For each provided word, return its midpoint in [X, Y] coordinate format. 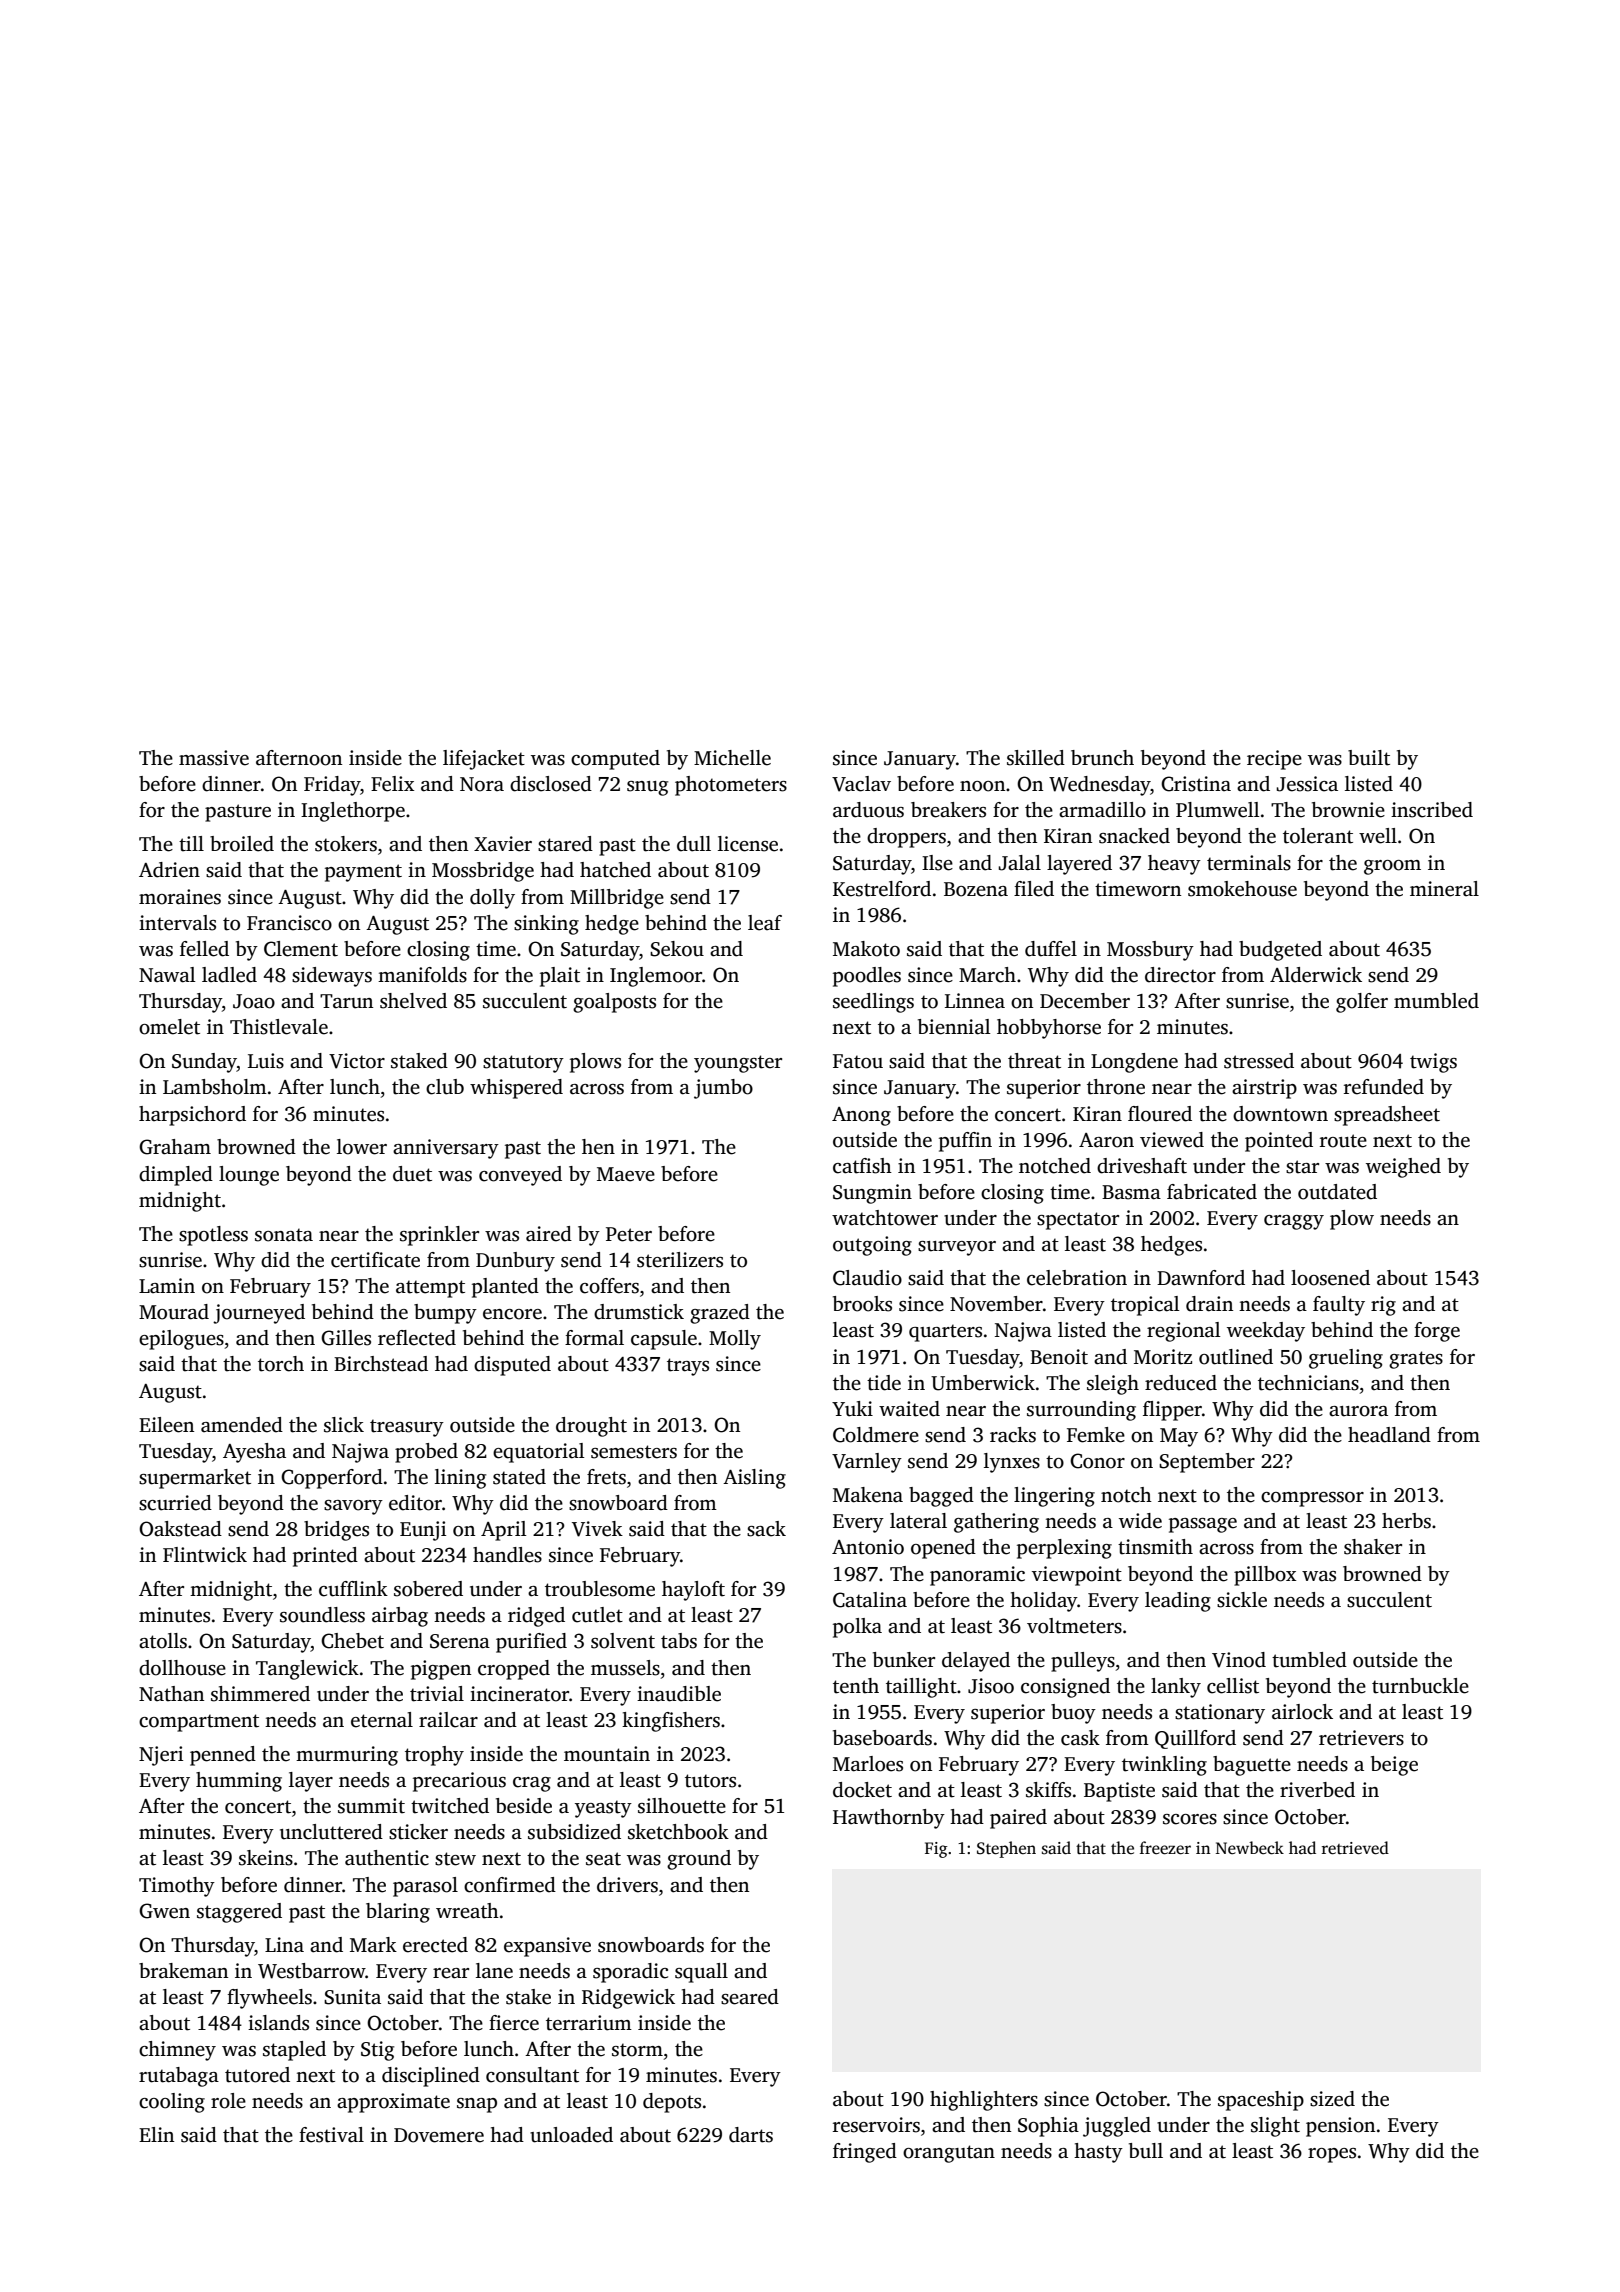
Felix [392, 784]
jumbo [723, 1089]
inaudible [679, 1694]
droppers [906, 838]
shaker [1373, 1547]
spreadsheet [1387, 1116]
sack [766, 1529]
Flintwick [205, 1555]
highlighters [984, 2101]
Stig [377, 2051]
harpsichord [192, 1116]
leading [1178, 1602]
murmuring [347, 1756]
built [1369, 758]
